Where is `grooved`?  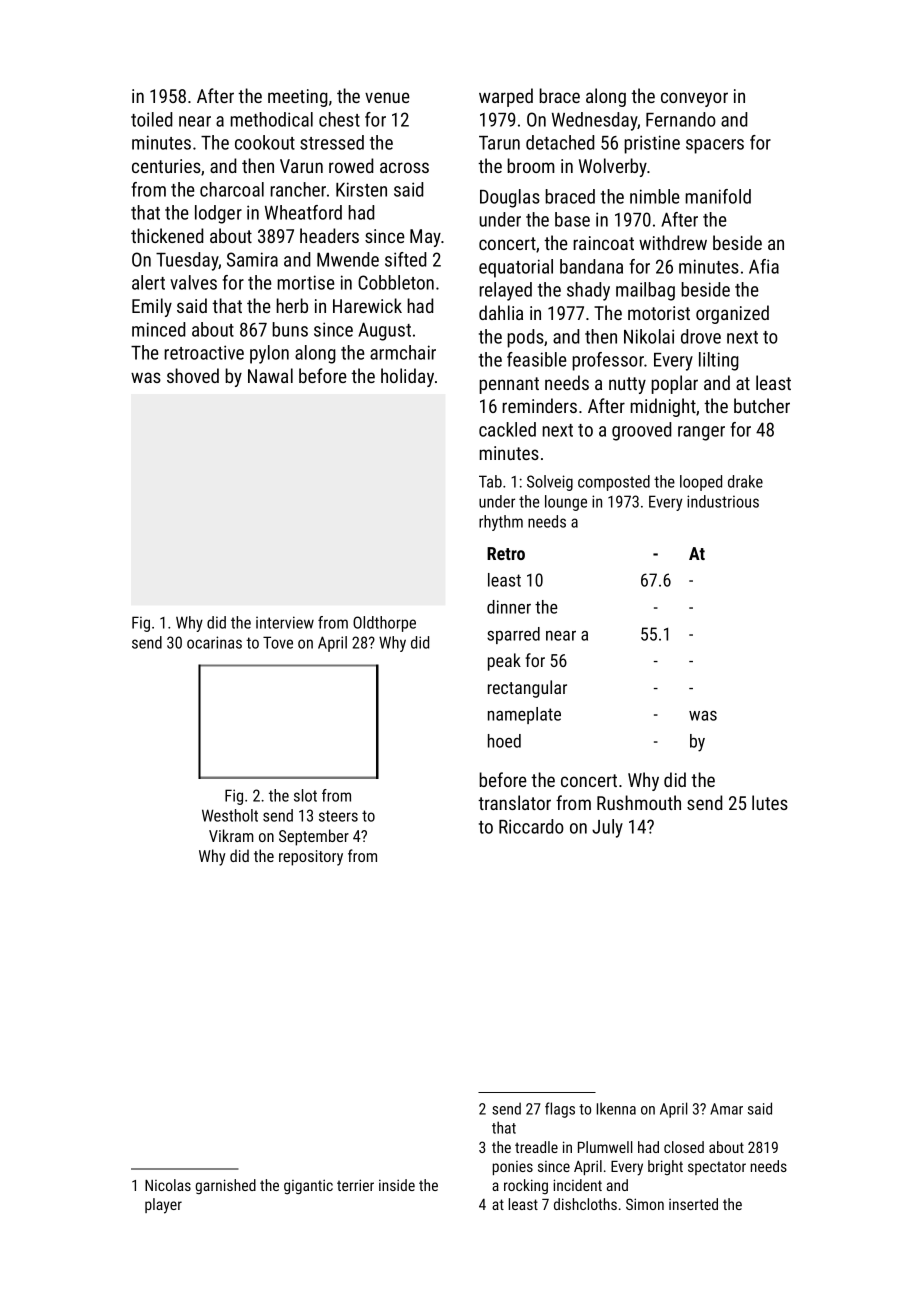
grooved is located at coordinates (641, 431).
